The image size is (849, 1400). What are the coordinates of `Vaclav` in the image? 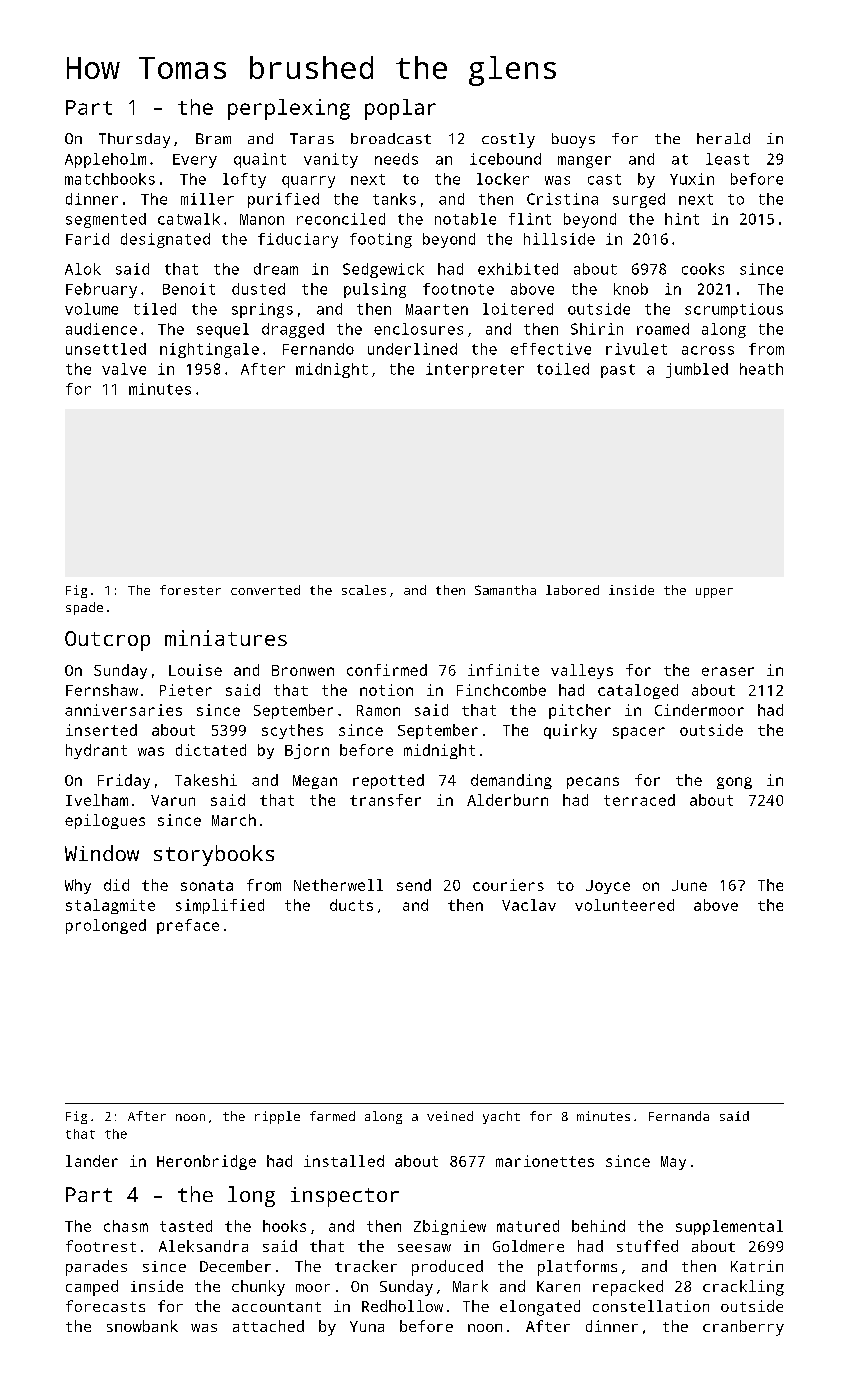 It's located at (529, 905).
